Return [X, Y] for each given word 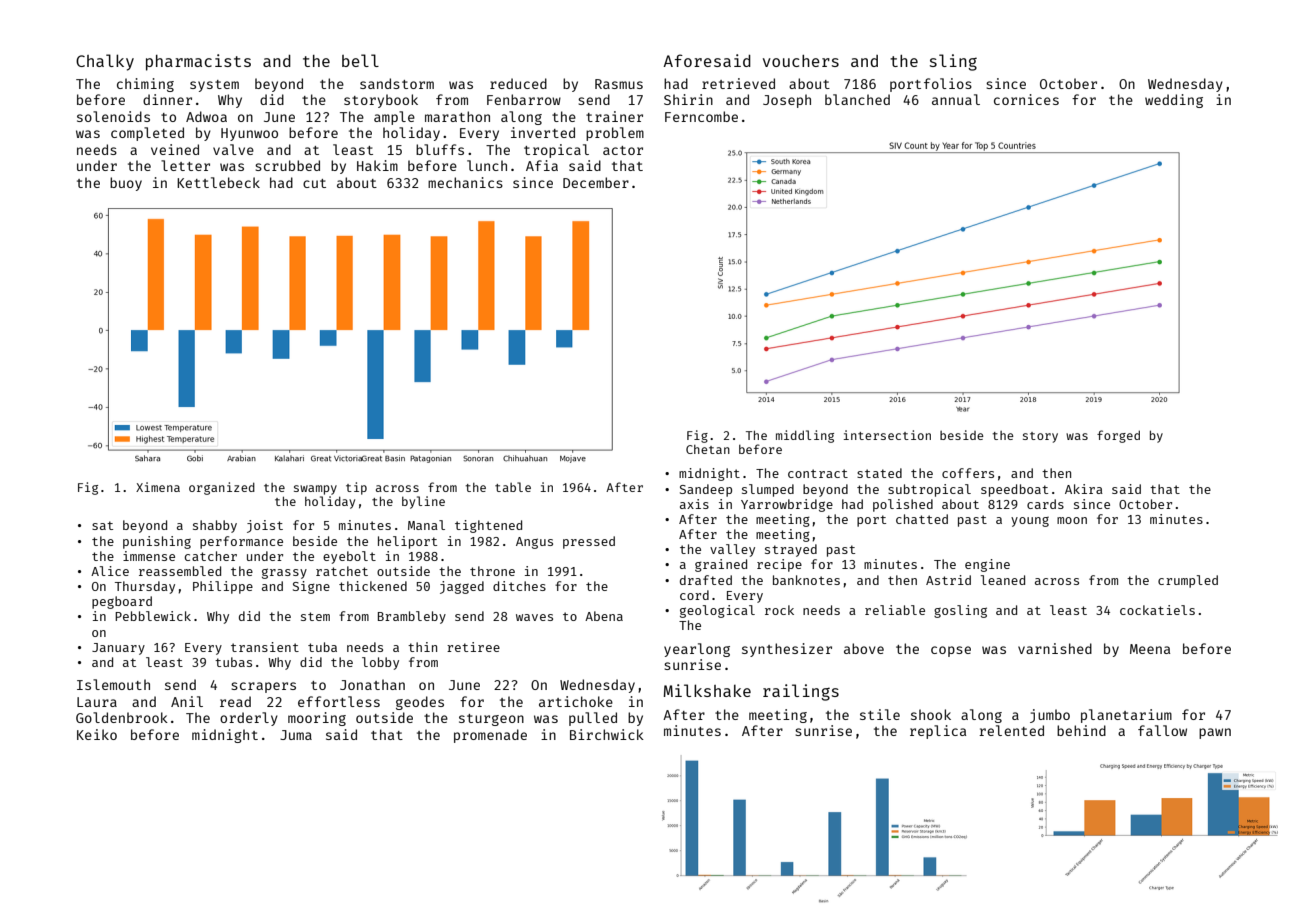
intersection [887, 435]
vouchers [801, 61]
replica [938, 732]
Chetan [708, 449]
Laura [97, 702]
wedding [1174, 101]
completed [147, 134]
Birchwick [607, 734]
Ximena [158, 487]
